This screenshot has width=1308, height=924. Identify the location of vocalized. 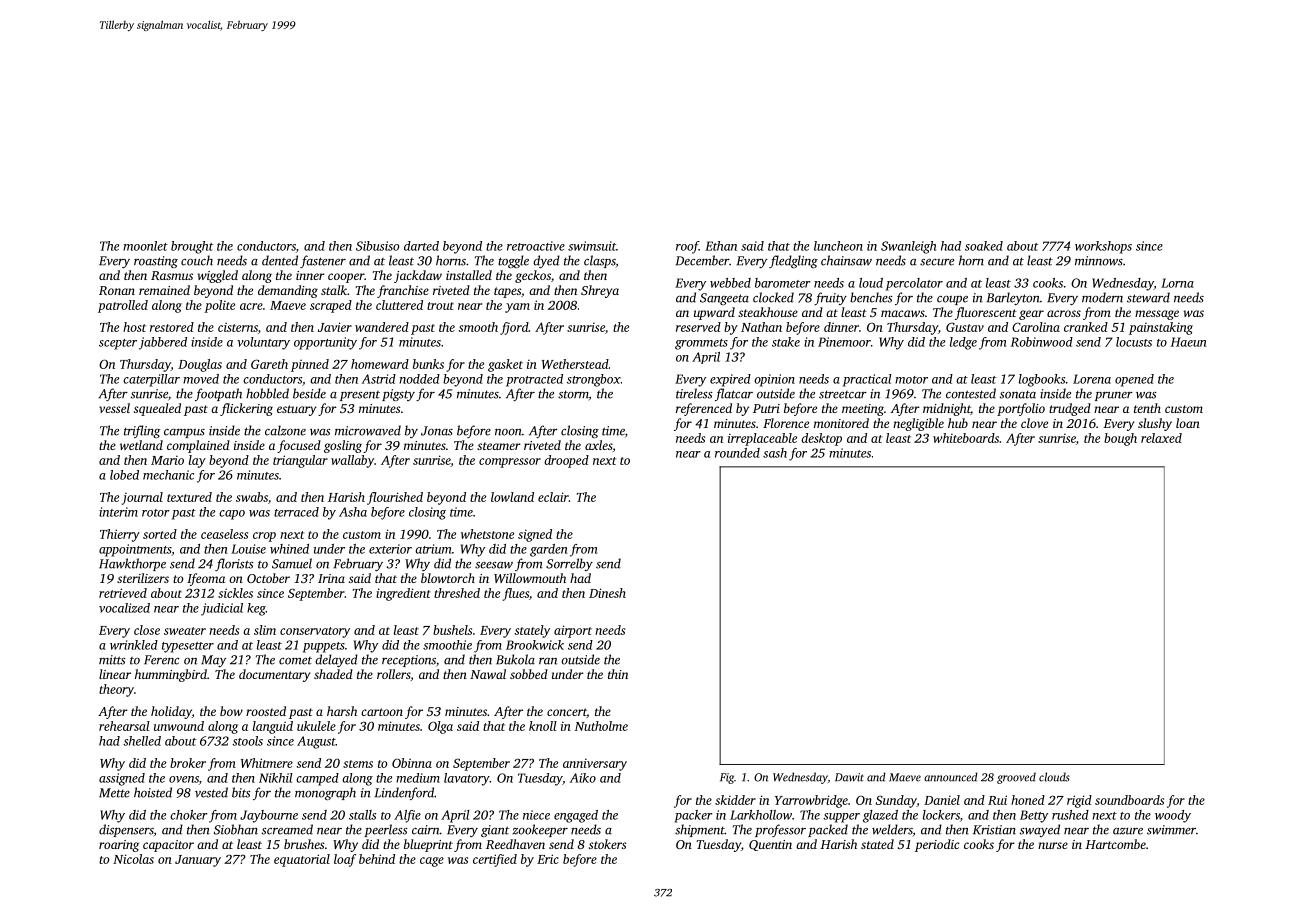
(124, 608).
